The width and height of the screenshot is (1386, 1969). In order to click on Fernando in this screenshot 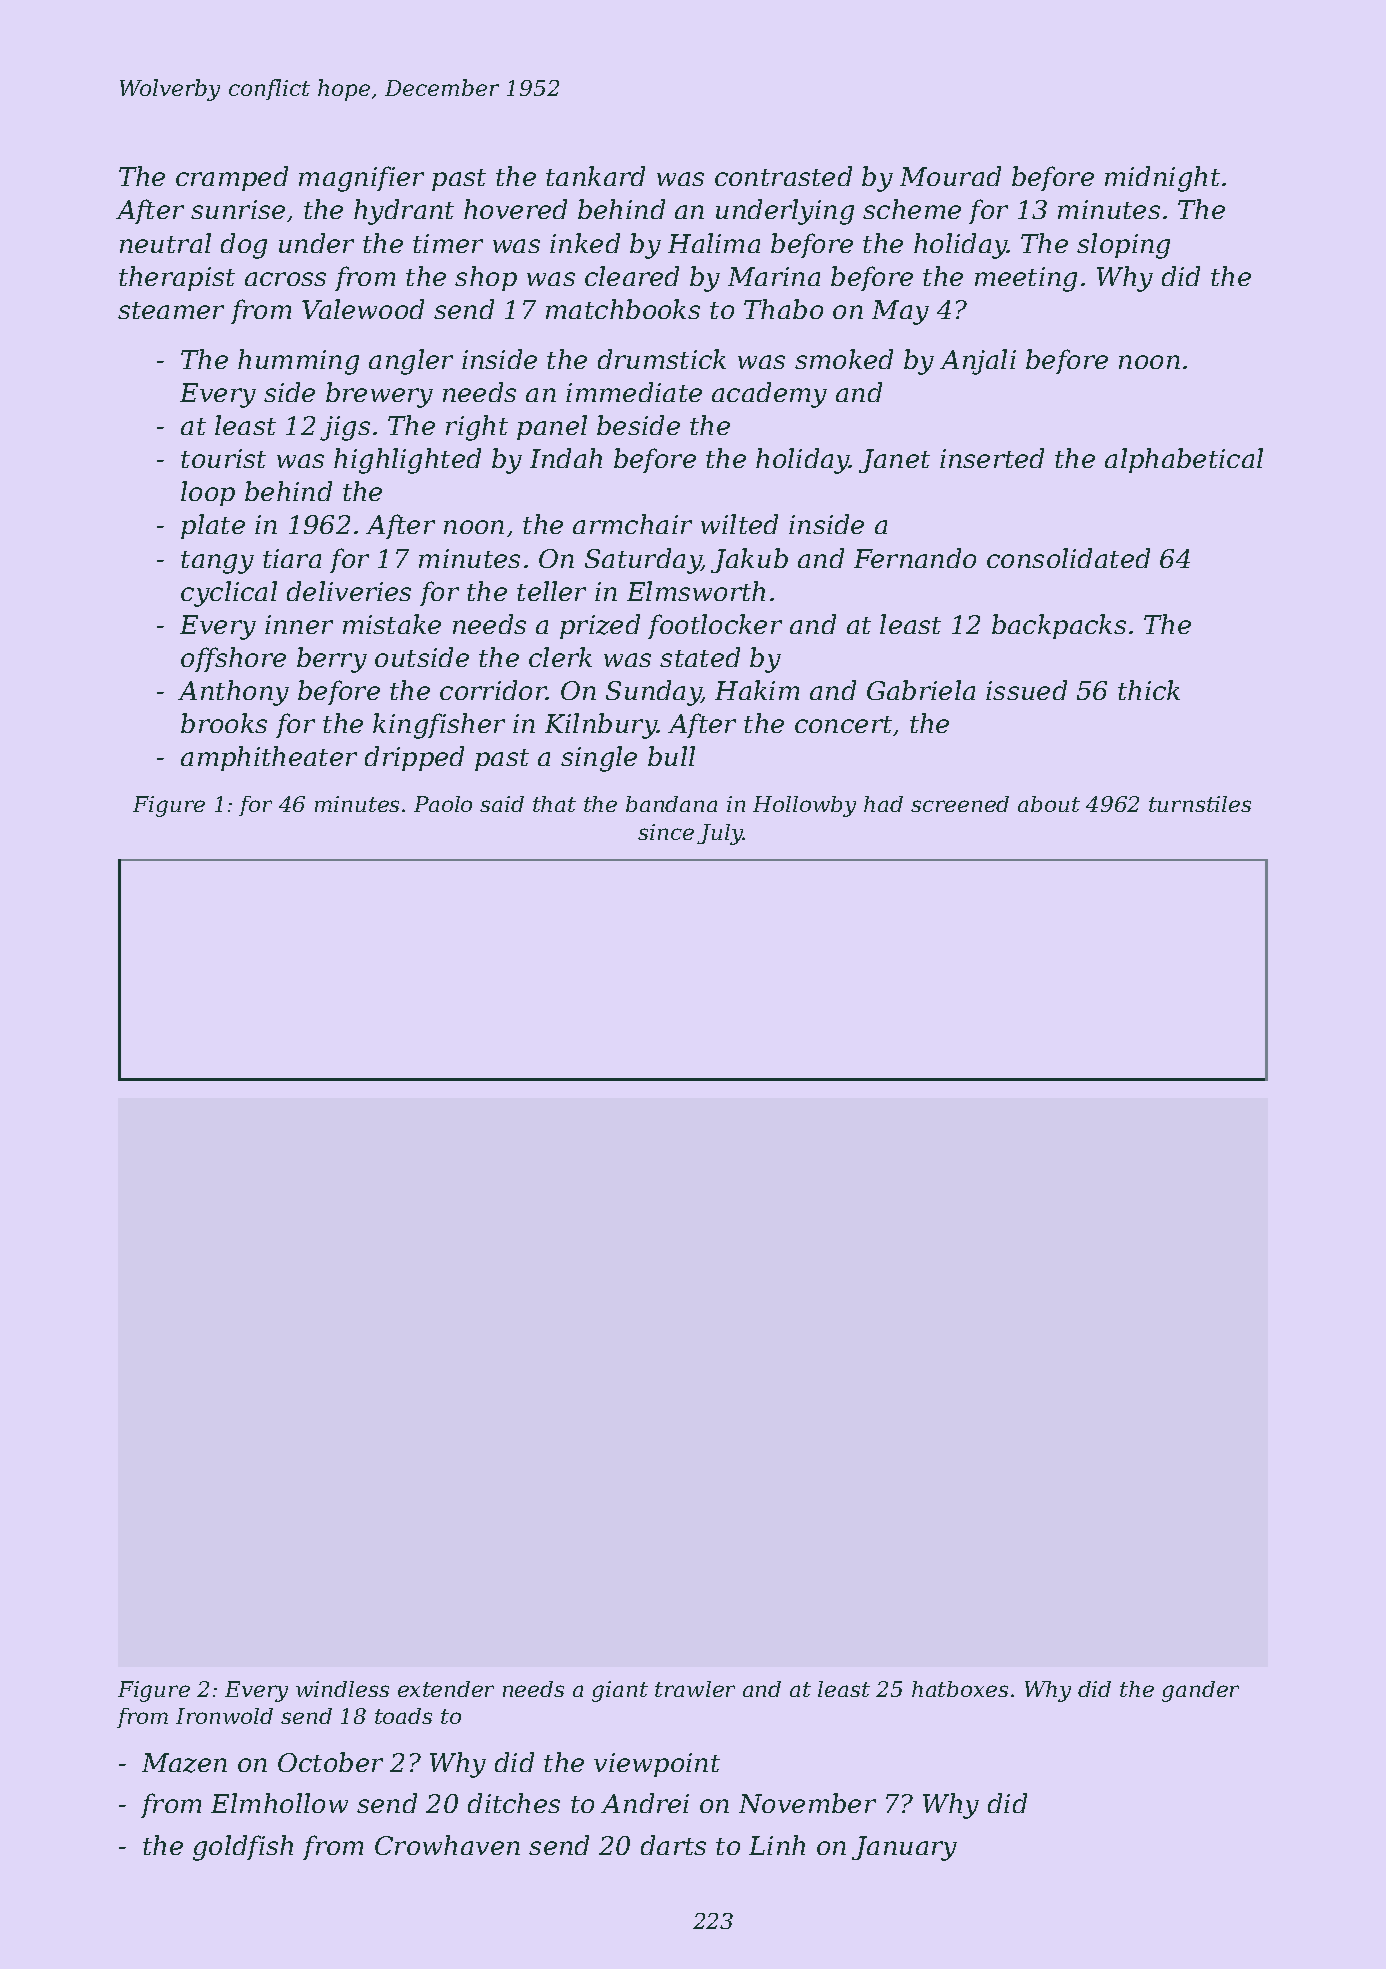, I will do `click(915, 558)`.
